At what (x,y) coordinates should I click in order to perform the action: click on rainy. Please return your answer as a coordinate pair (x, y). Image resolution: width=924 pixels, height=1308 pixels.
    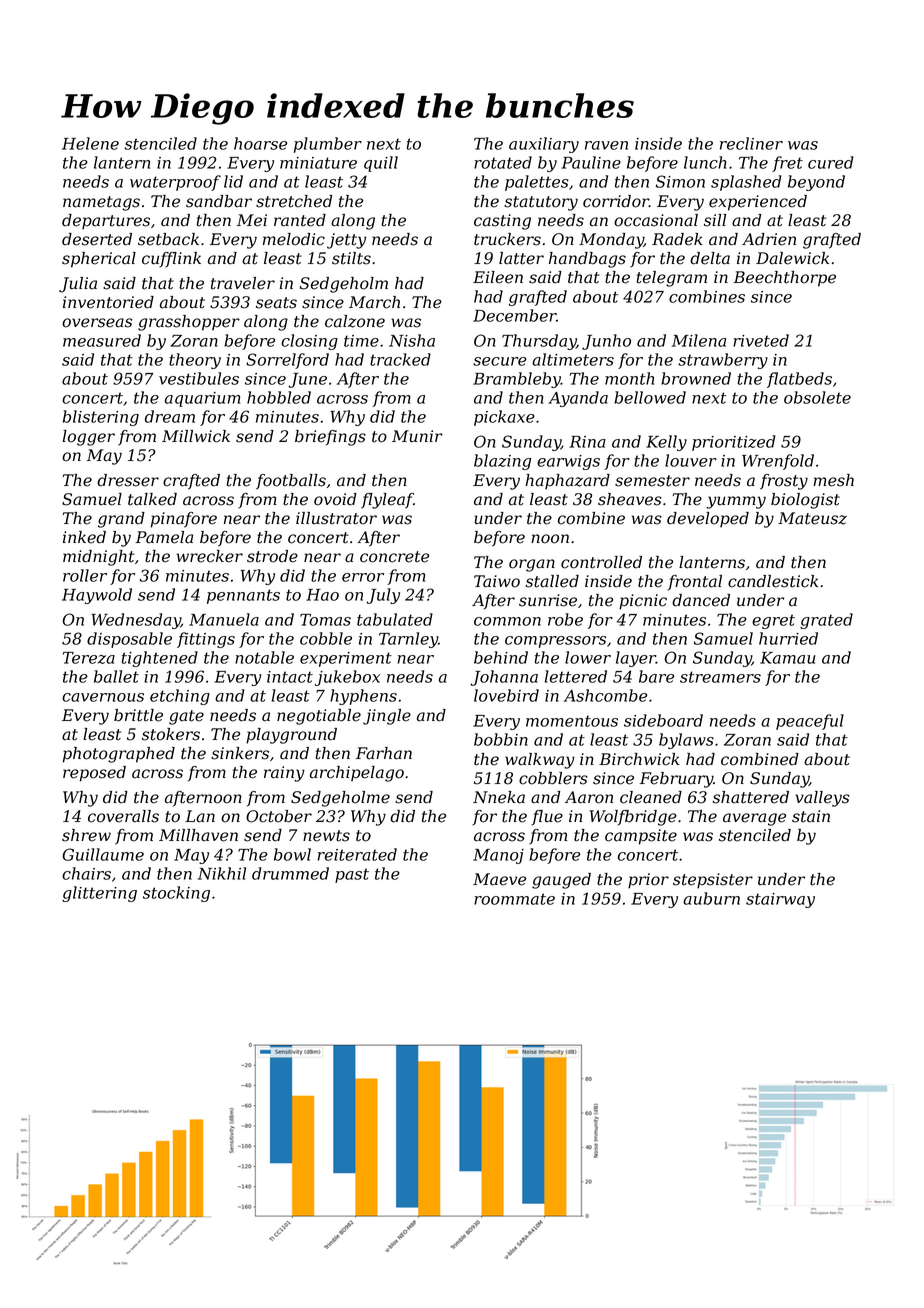
    Looking at the image, I should click on (284, 774).
